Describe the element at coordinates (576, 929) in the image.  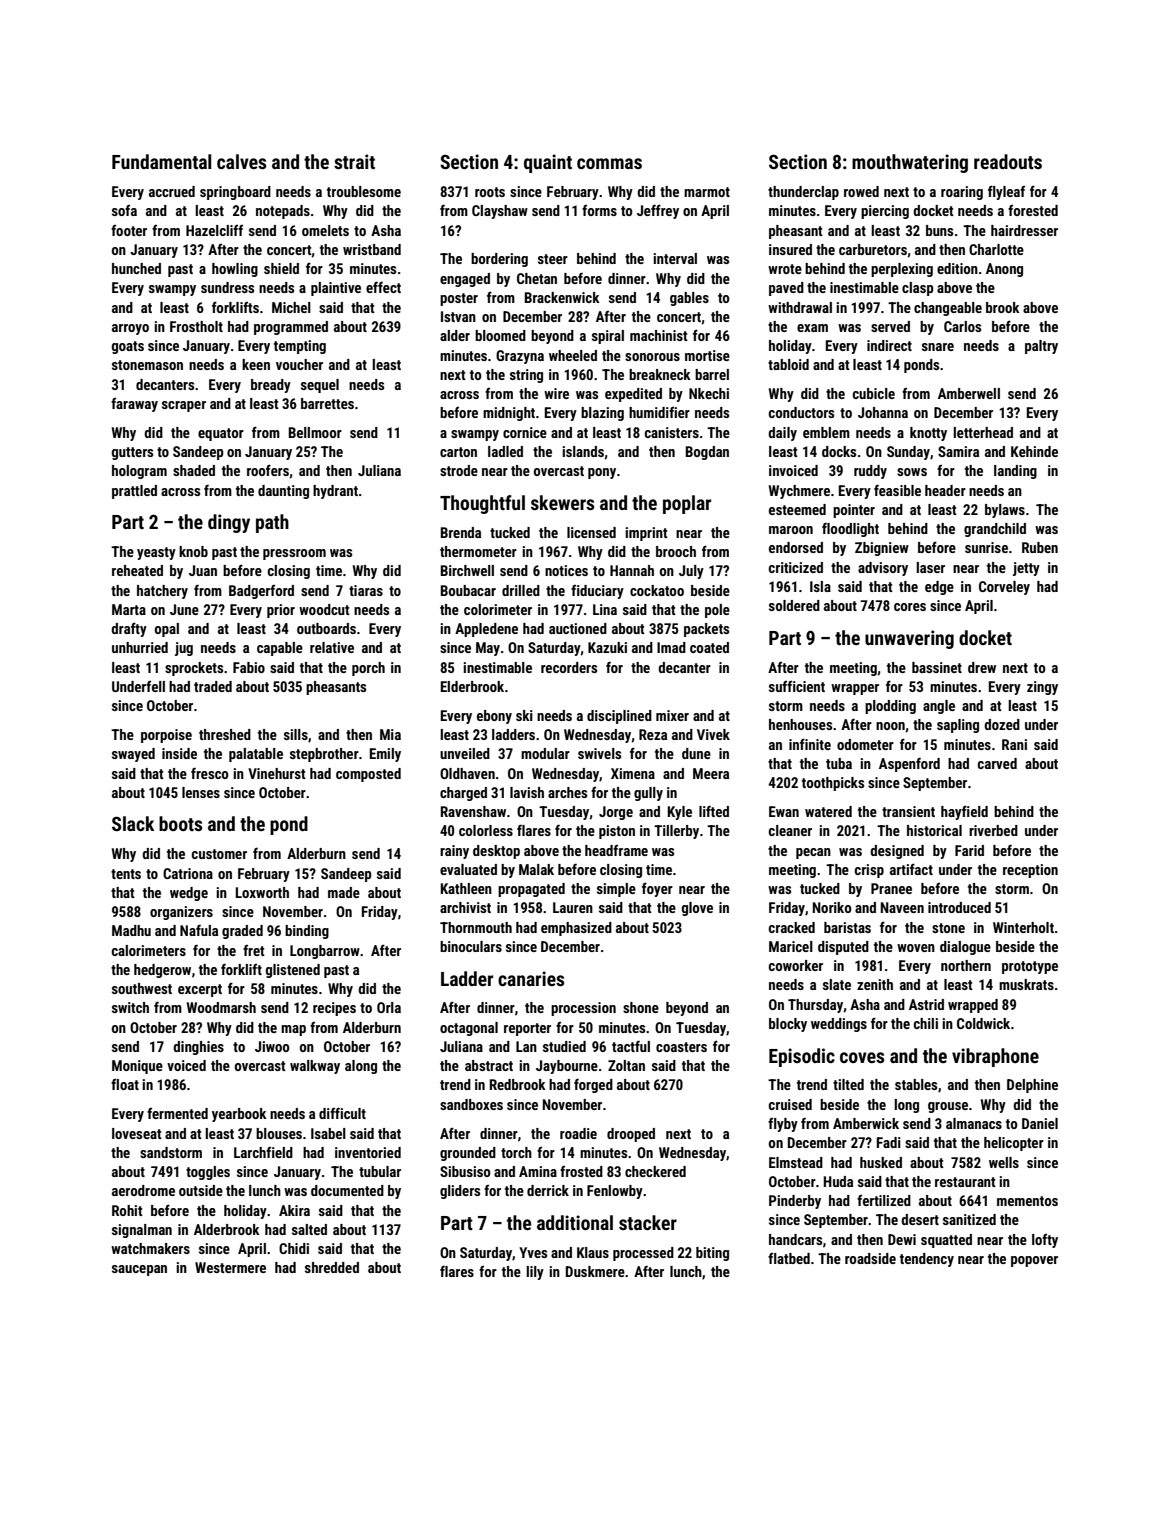
I see `emphasized` at that location.
